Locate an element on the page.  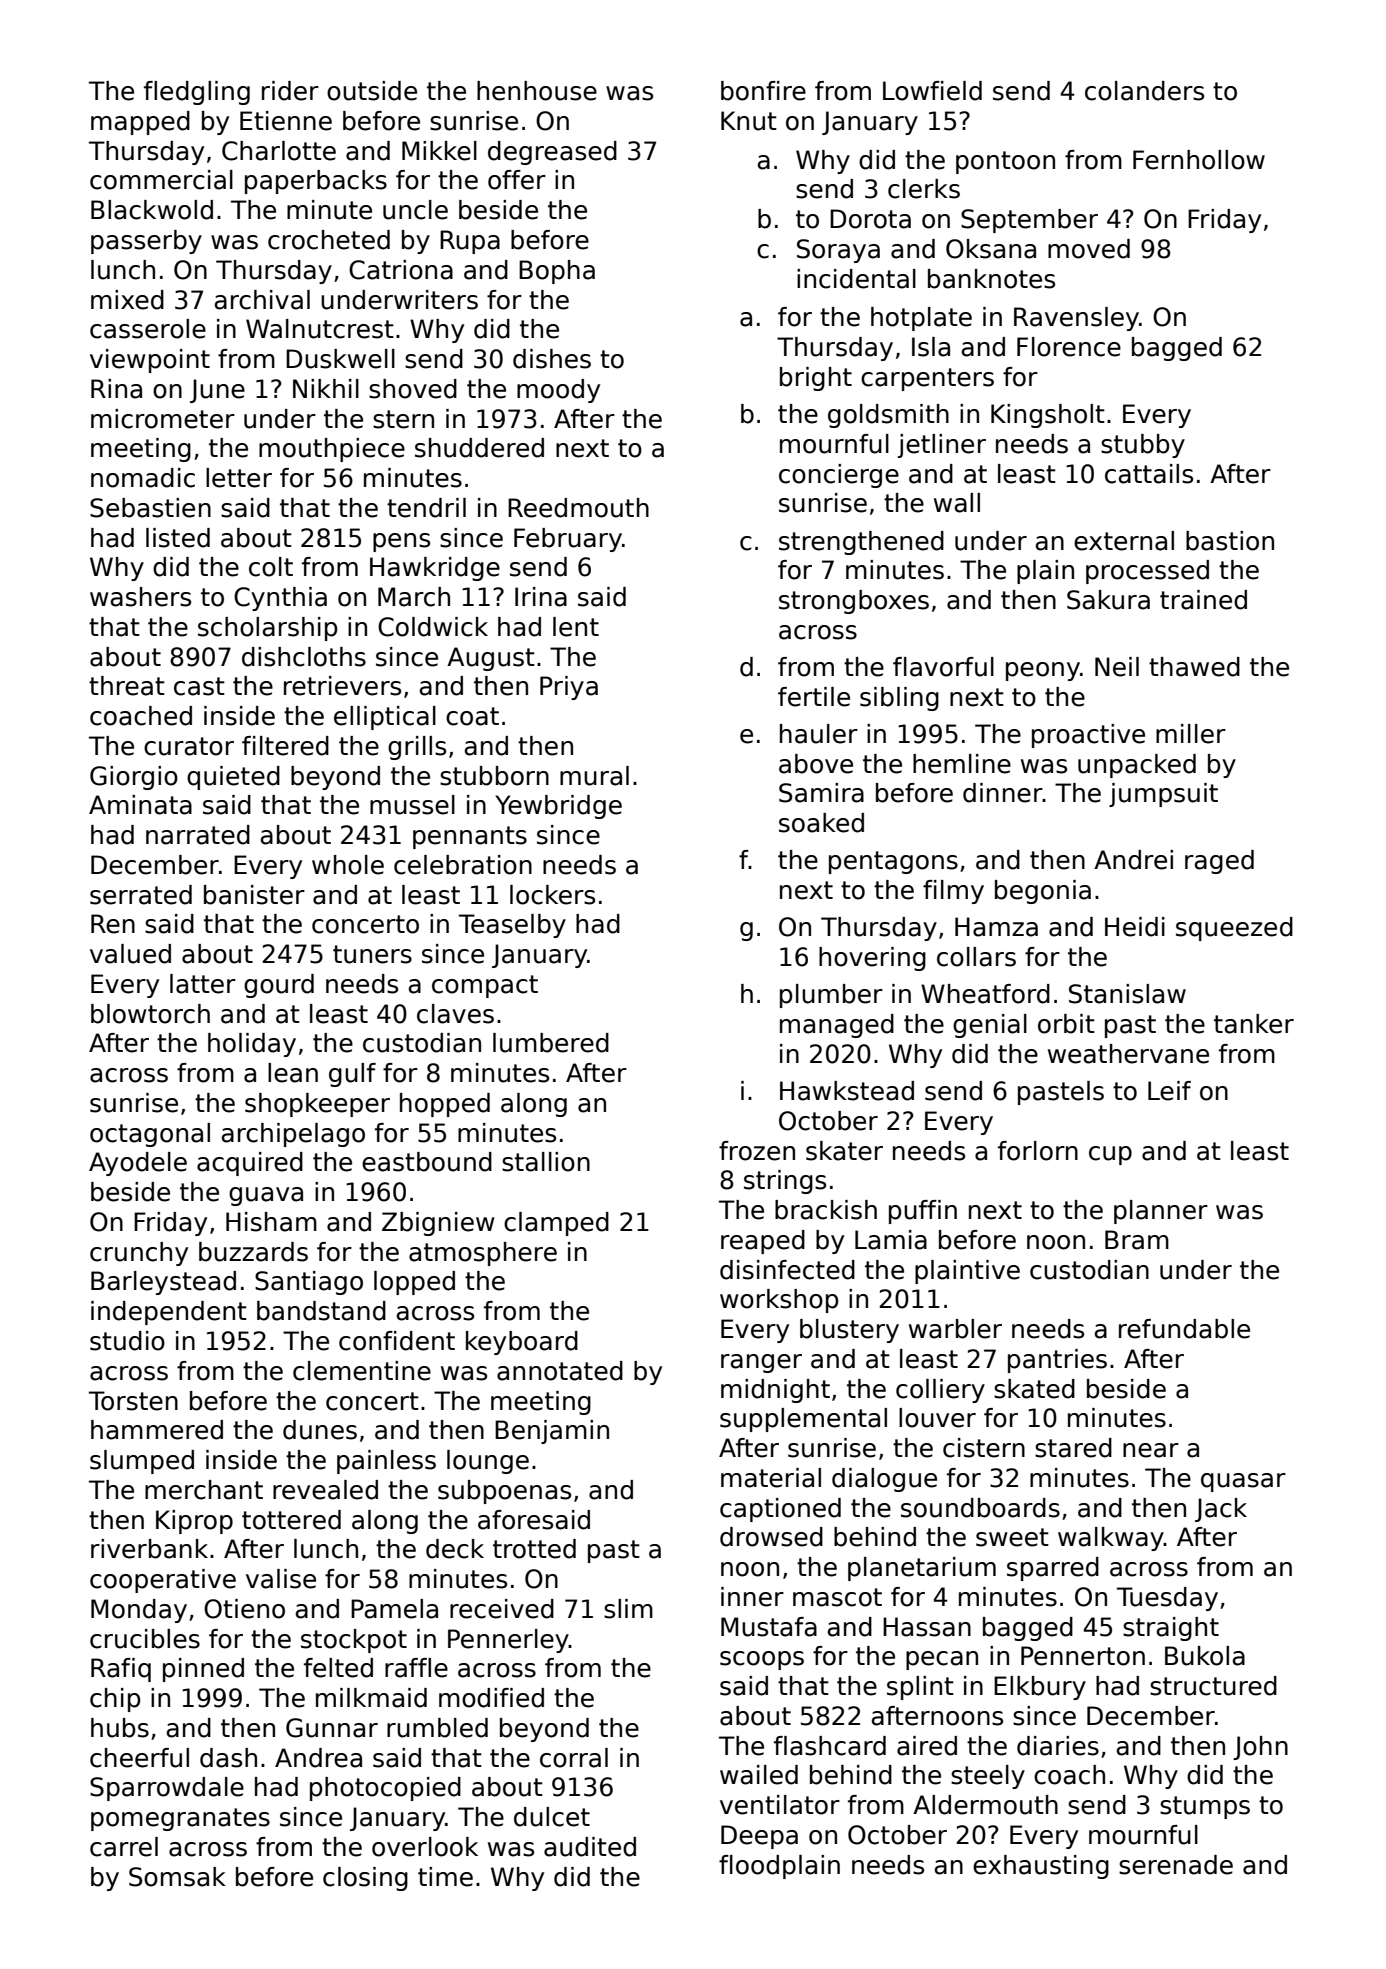
threat is located at coordinates (127, 686).
